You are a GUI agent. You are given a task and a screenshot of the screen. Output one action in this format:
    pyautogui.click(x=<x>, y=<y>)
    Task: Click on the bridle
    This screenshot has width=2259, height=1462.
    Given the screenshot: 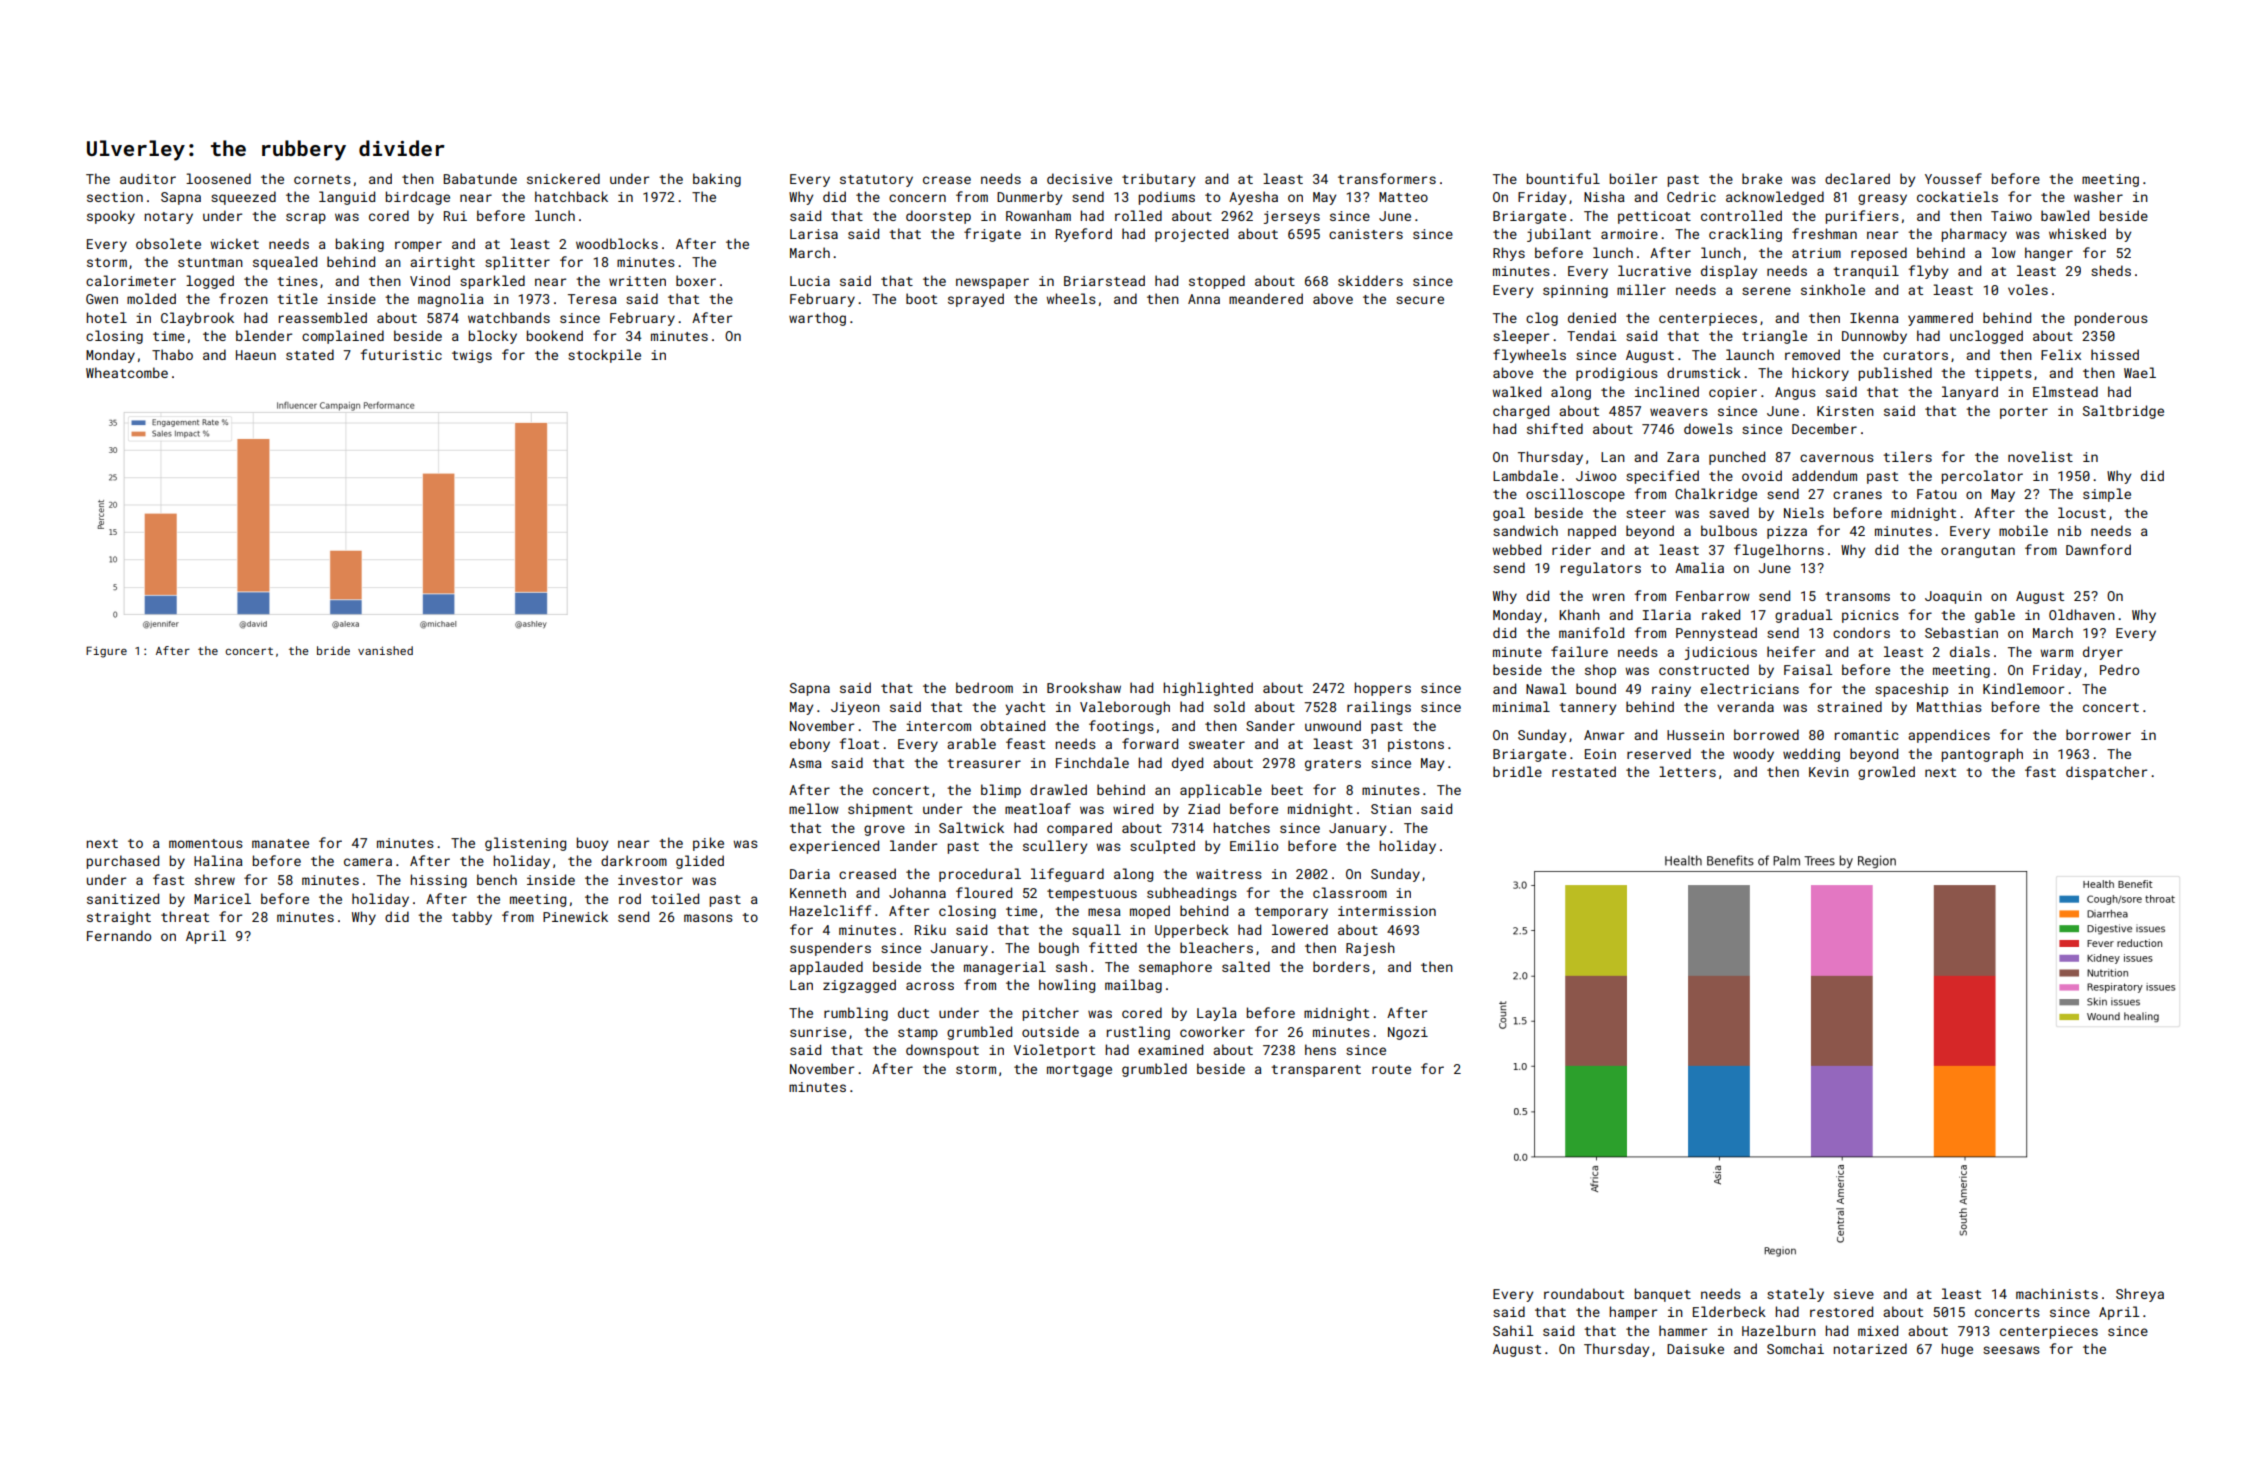 What is the action you would take?
    pyautogui.click(x=1517, y=771)
